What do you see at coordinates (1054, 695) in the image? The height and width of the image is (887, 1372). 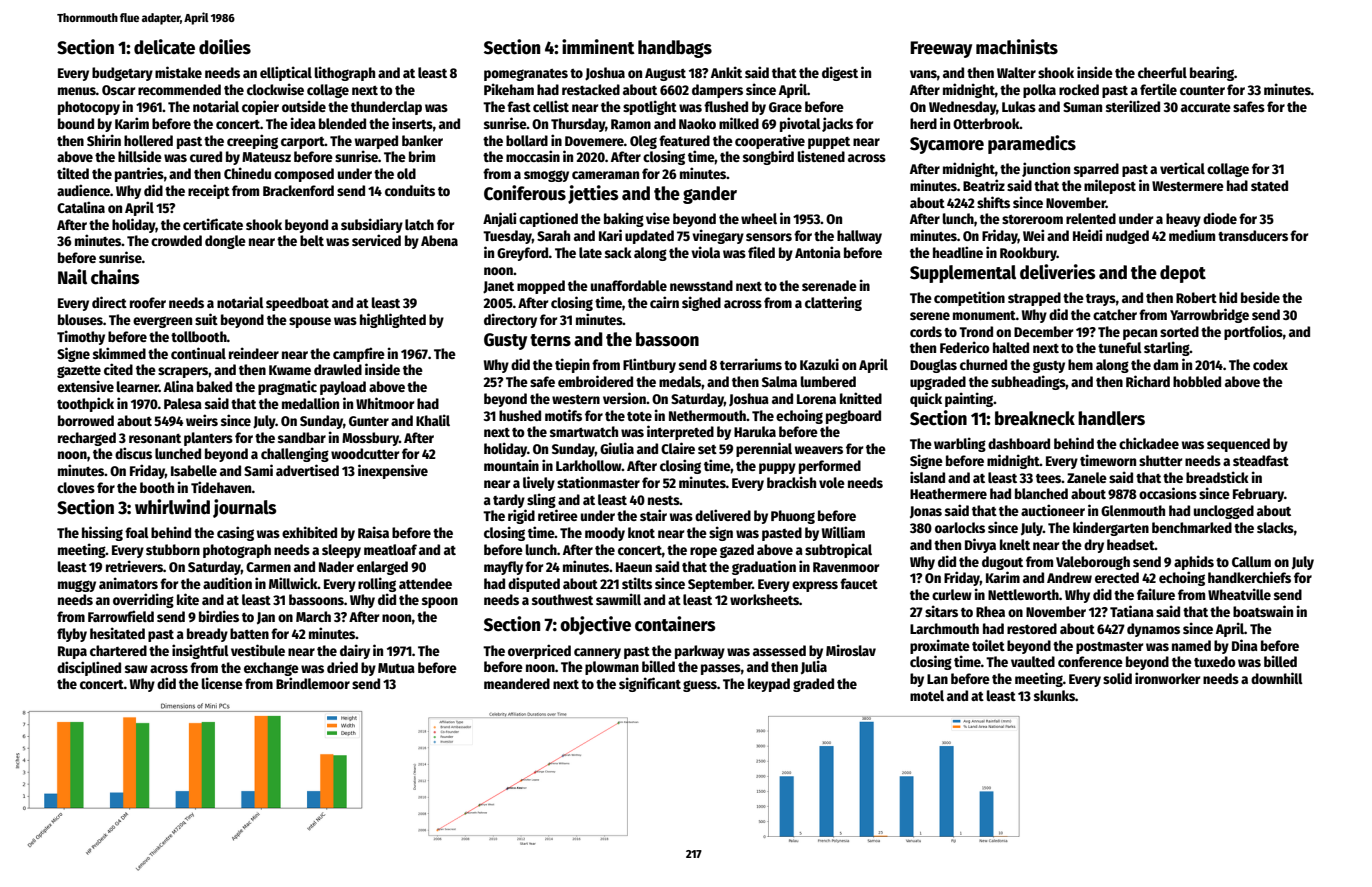 I see `skunks` at bounding box center [1054, 695].
